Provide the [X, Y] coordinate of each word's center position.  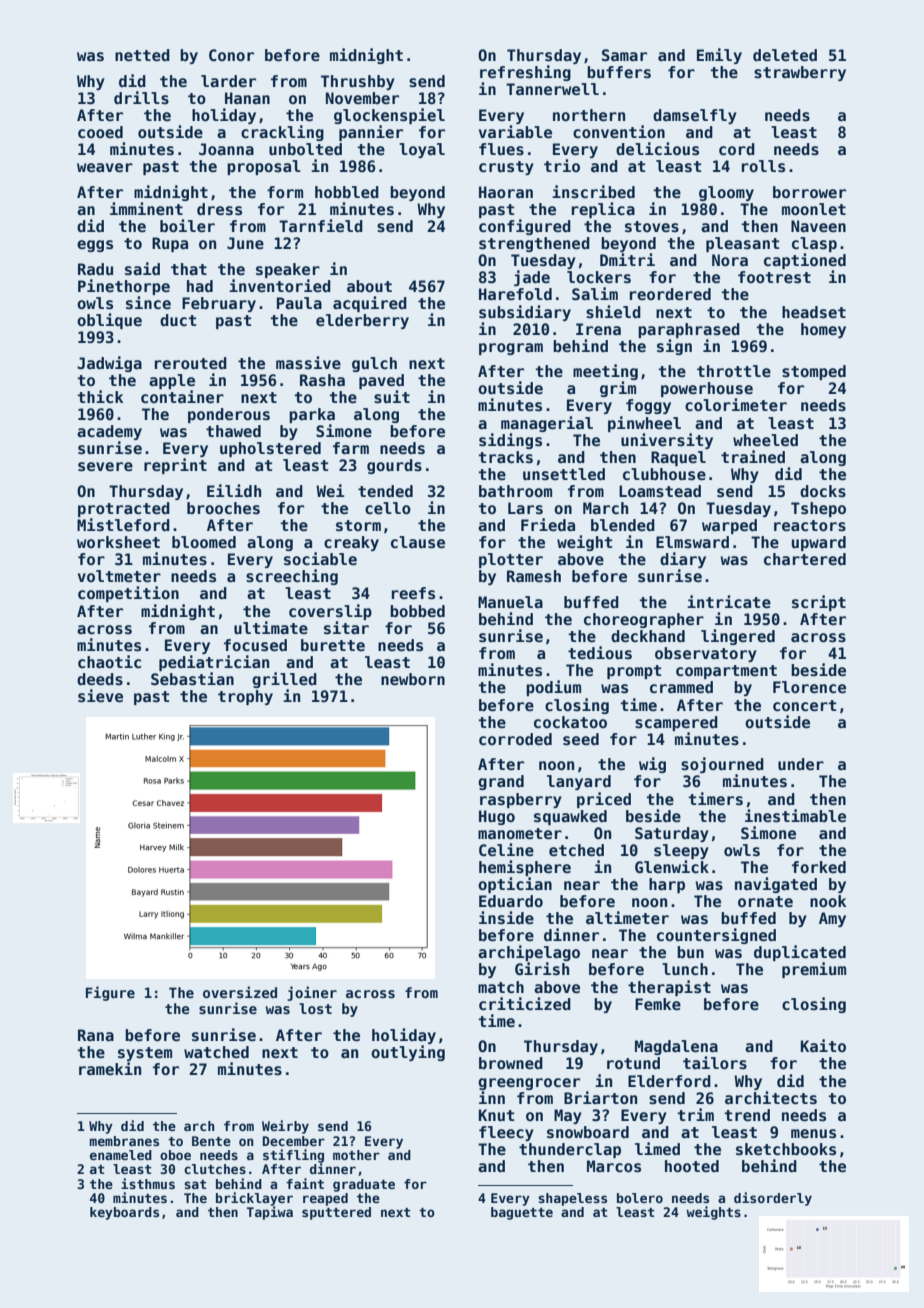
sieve [100, 696]
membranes [124, 1141]
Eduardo [511, 901]
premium [814, 970]
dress [219, 209]
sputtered [336, 1213]
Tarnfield [321, 226]
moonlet [814, 209]
